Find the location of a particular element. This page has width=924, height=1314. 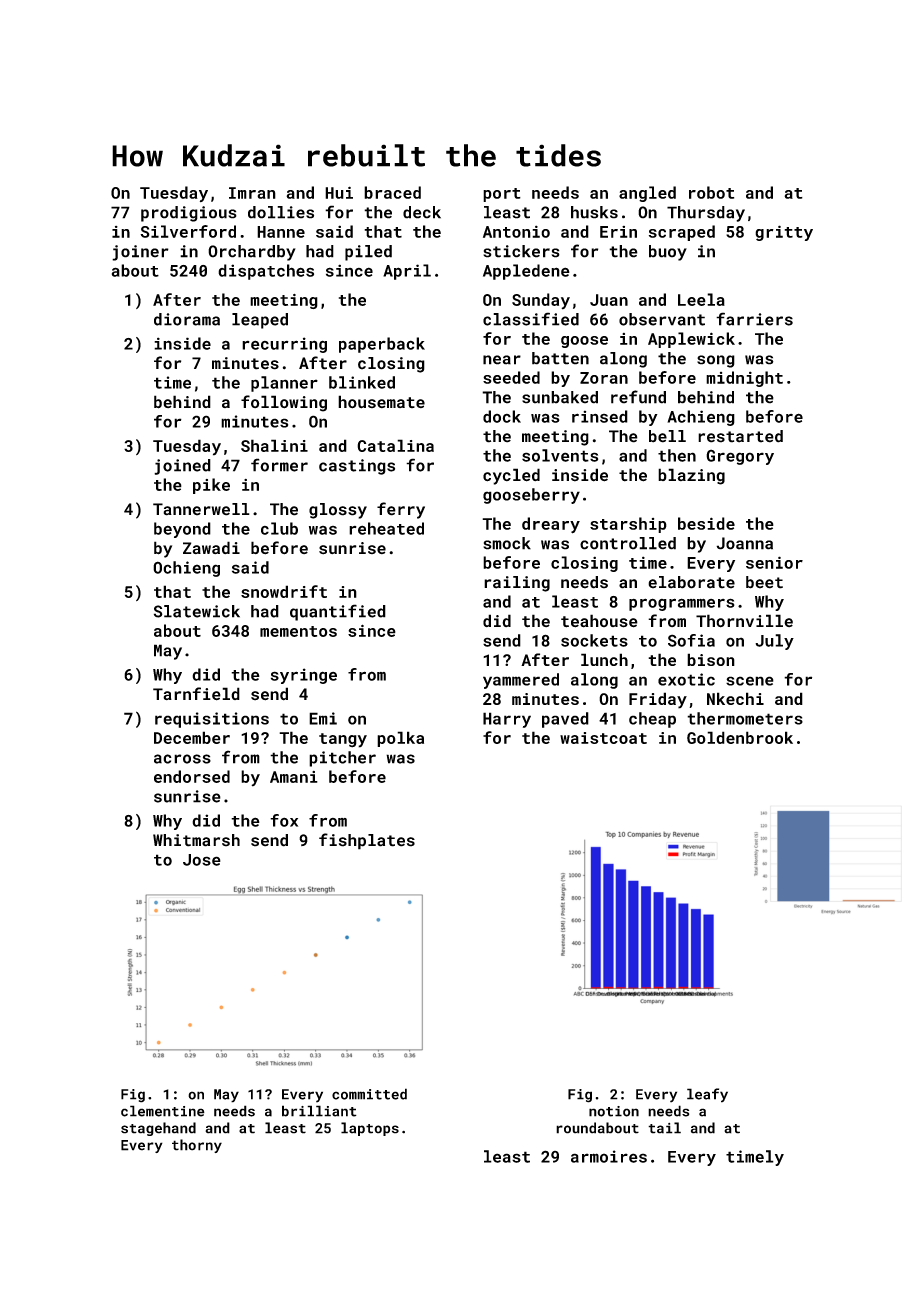

beyond is located at coordinates (182, 530).
